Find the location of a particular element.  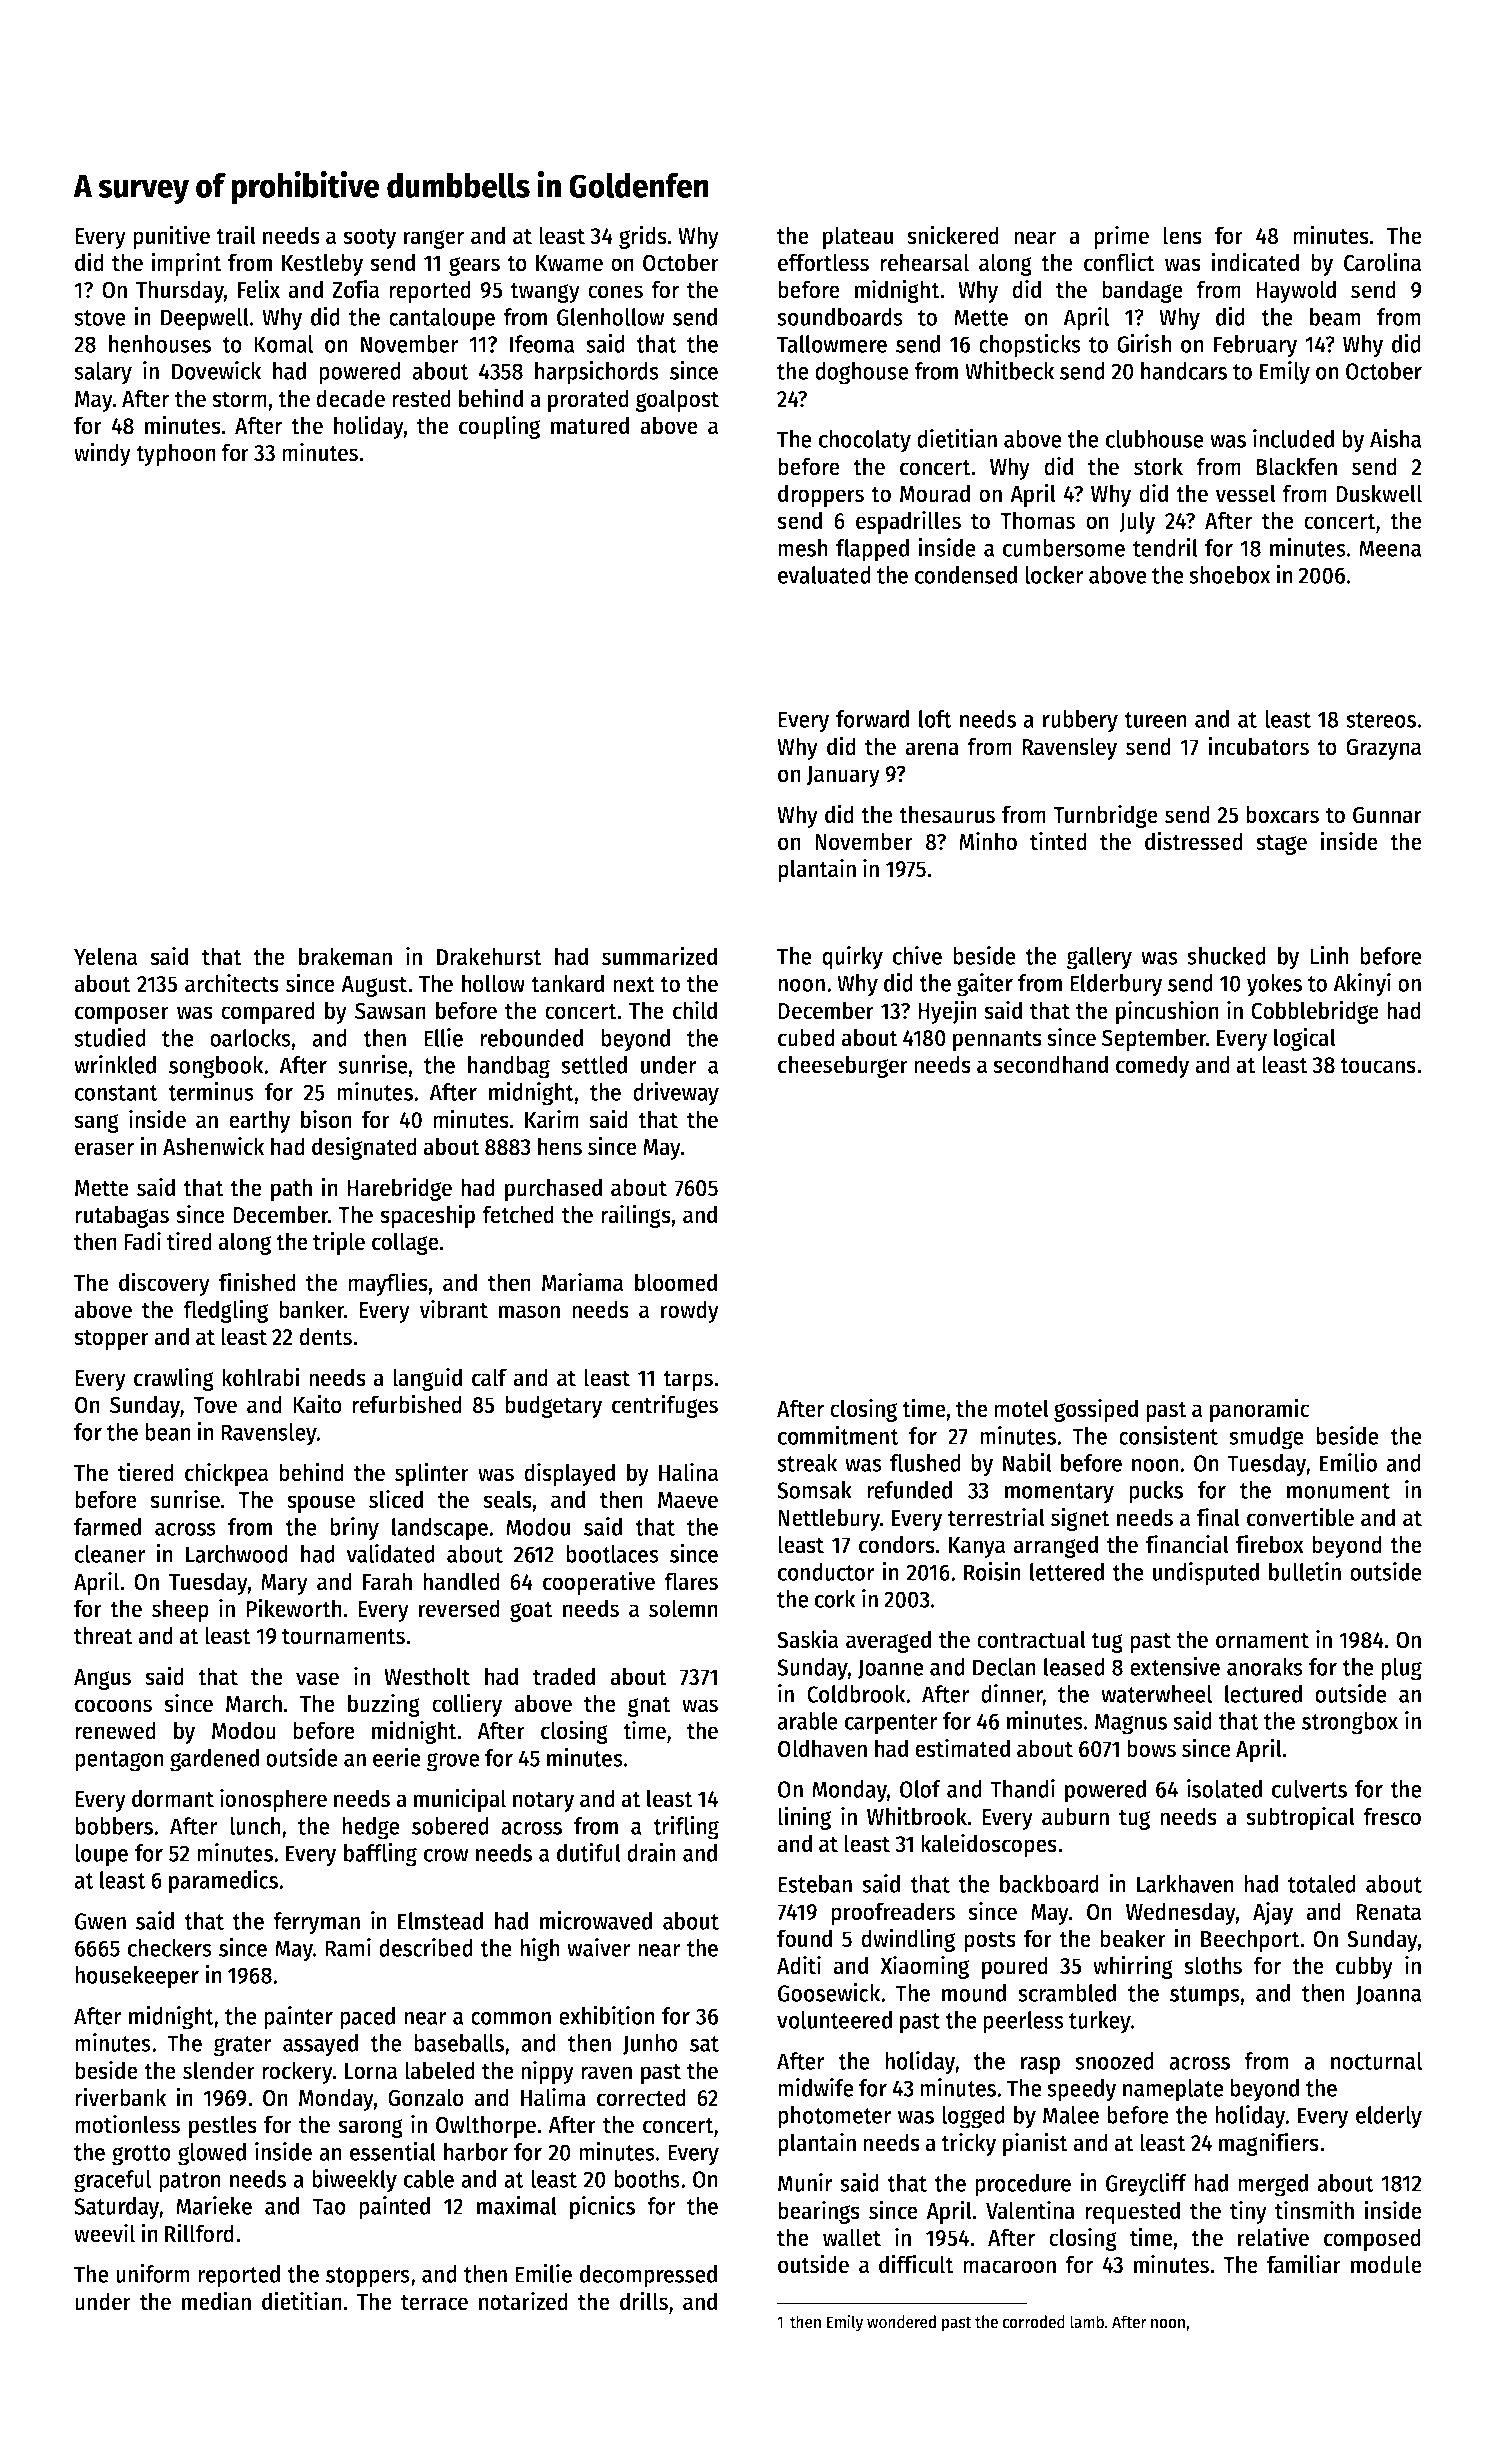

farmed is located at coordinates (107, 1527).
